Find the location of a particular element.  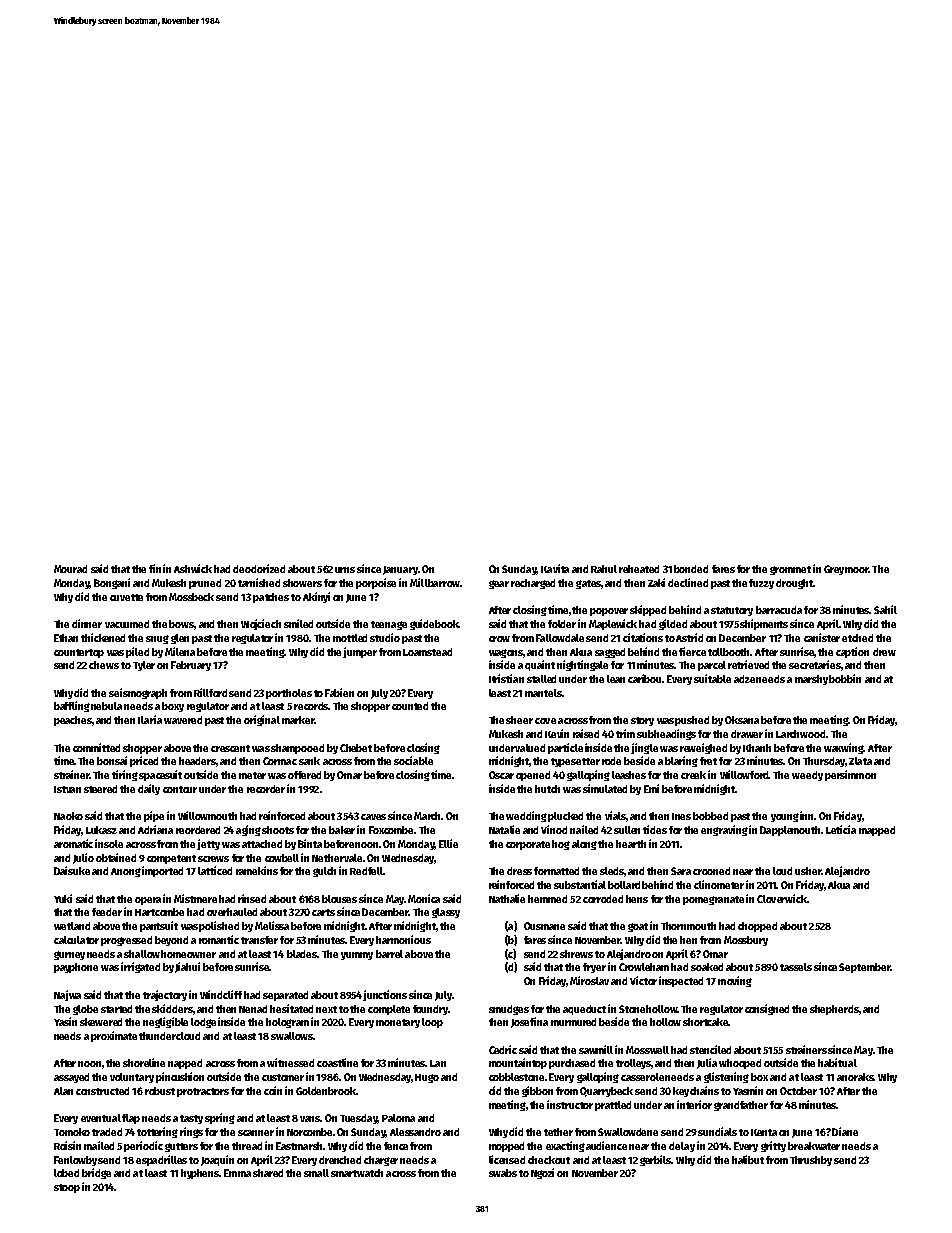

cove is located at coordinates (545, 721).
